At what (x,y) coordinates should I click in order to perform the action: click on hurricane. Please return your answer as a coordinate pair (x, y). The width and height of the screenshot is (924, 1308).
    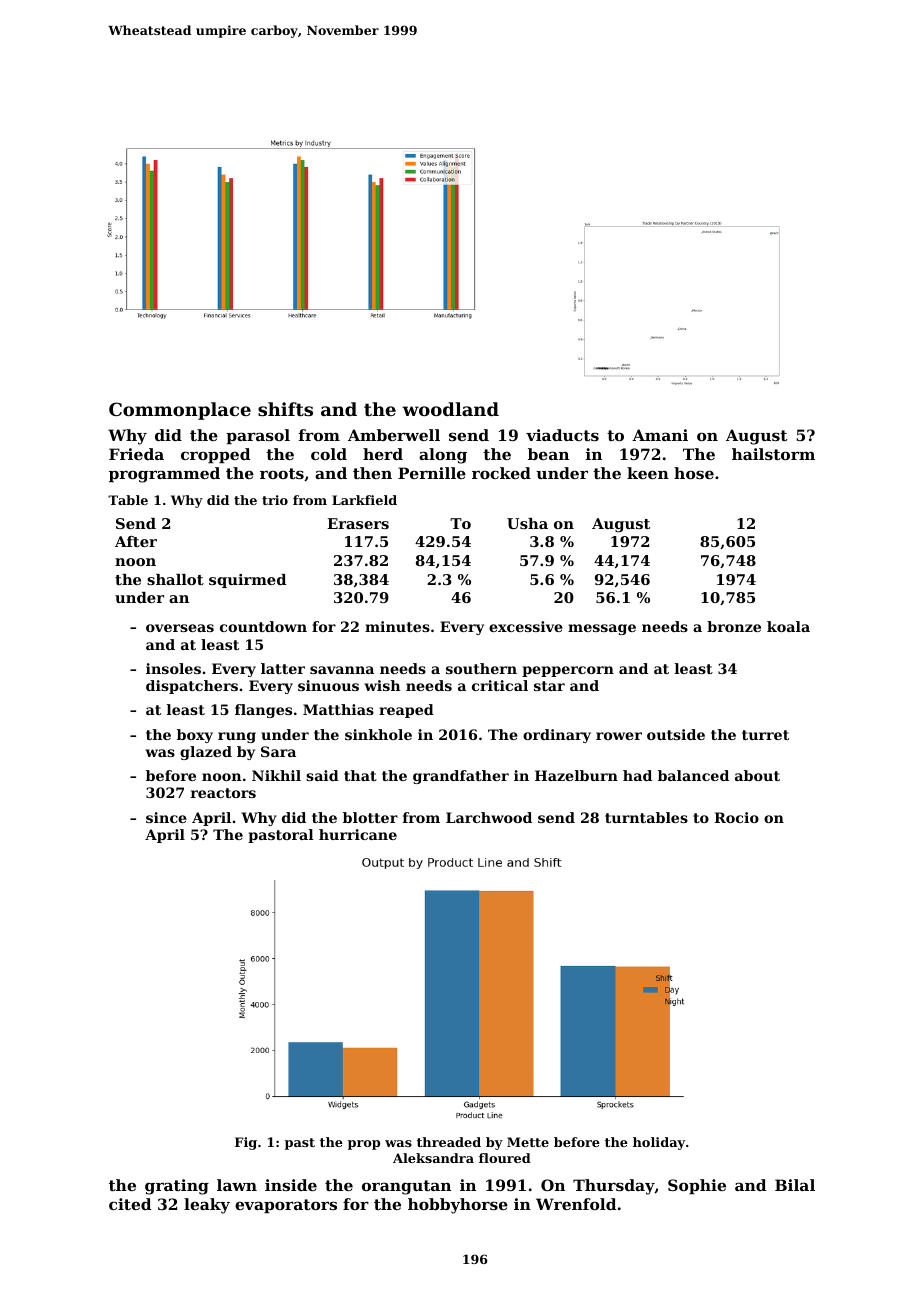
    Looking at the image, I should click on (358, 834).
